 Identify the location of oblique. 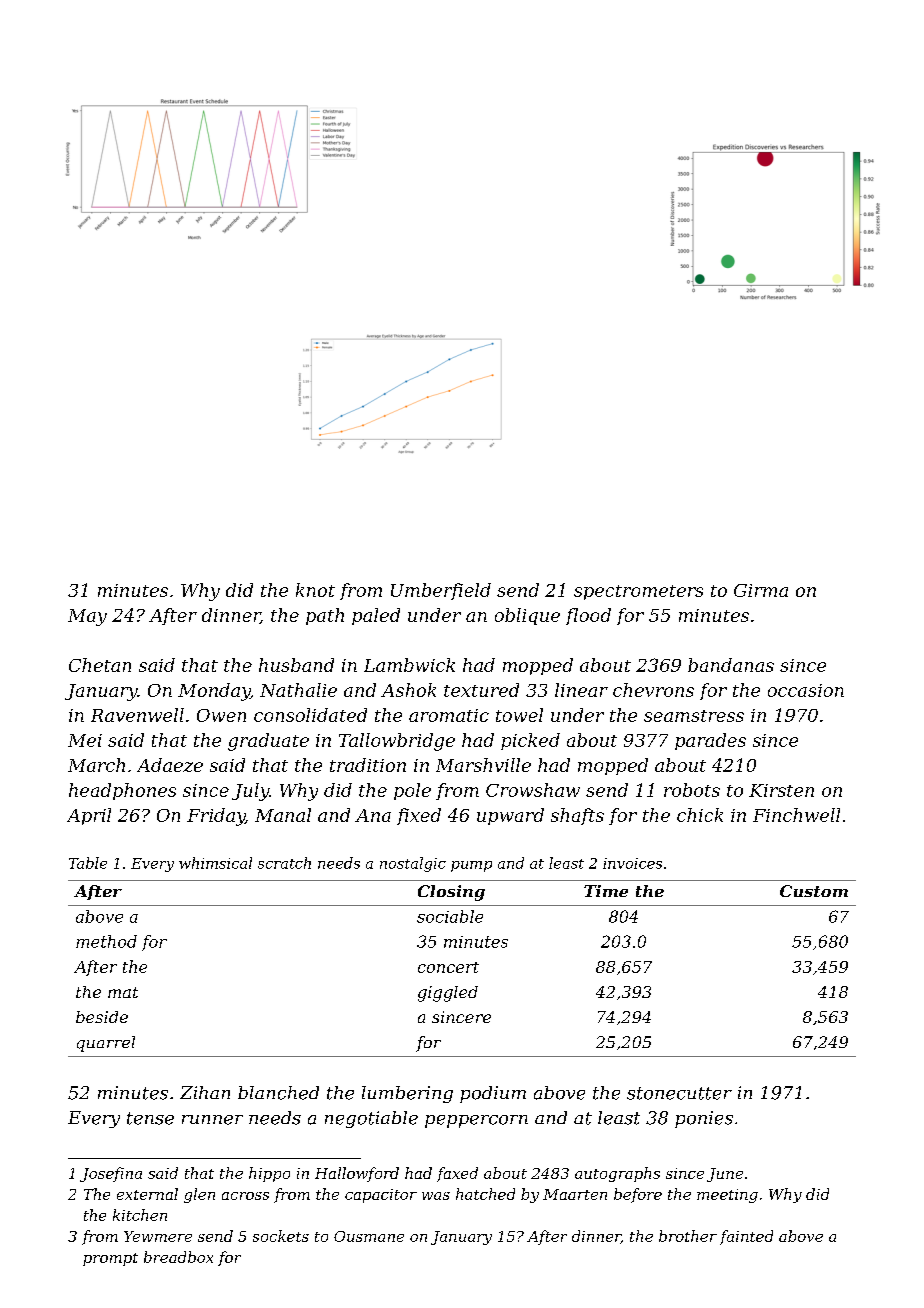
(527, 616).
